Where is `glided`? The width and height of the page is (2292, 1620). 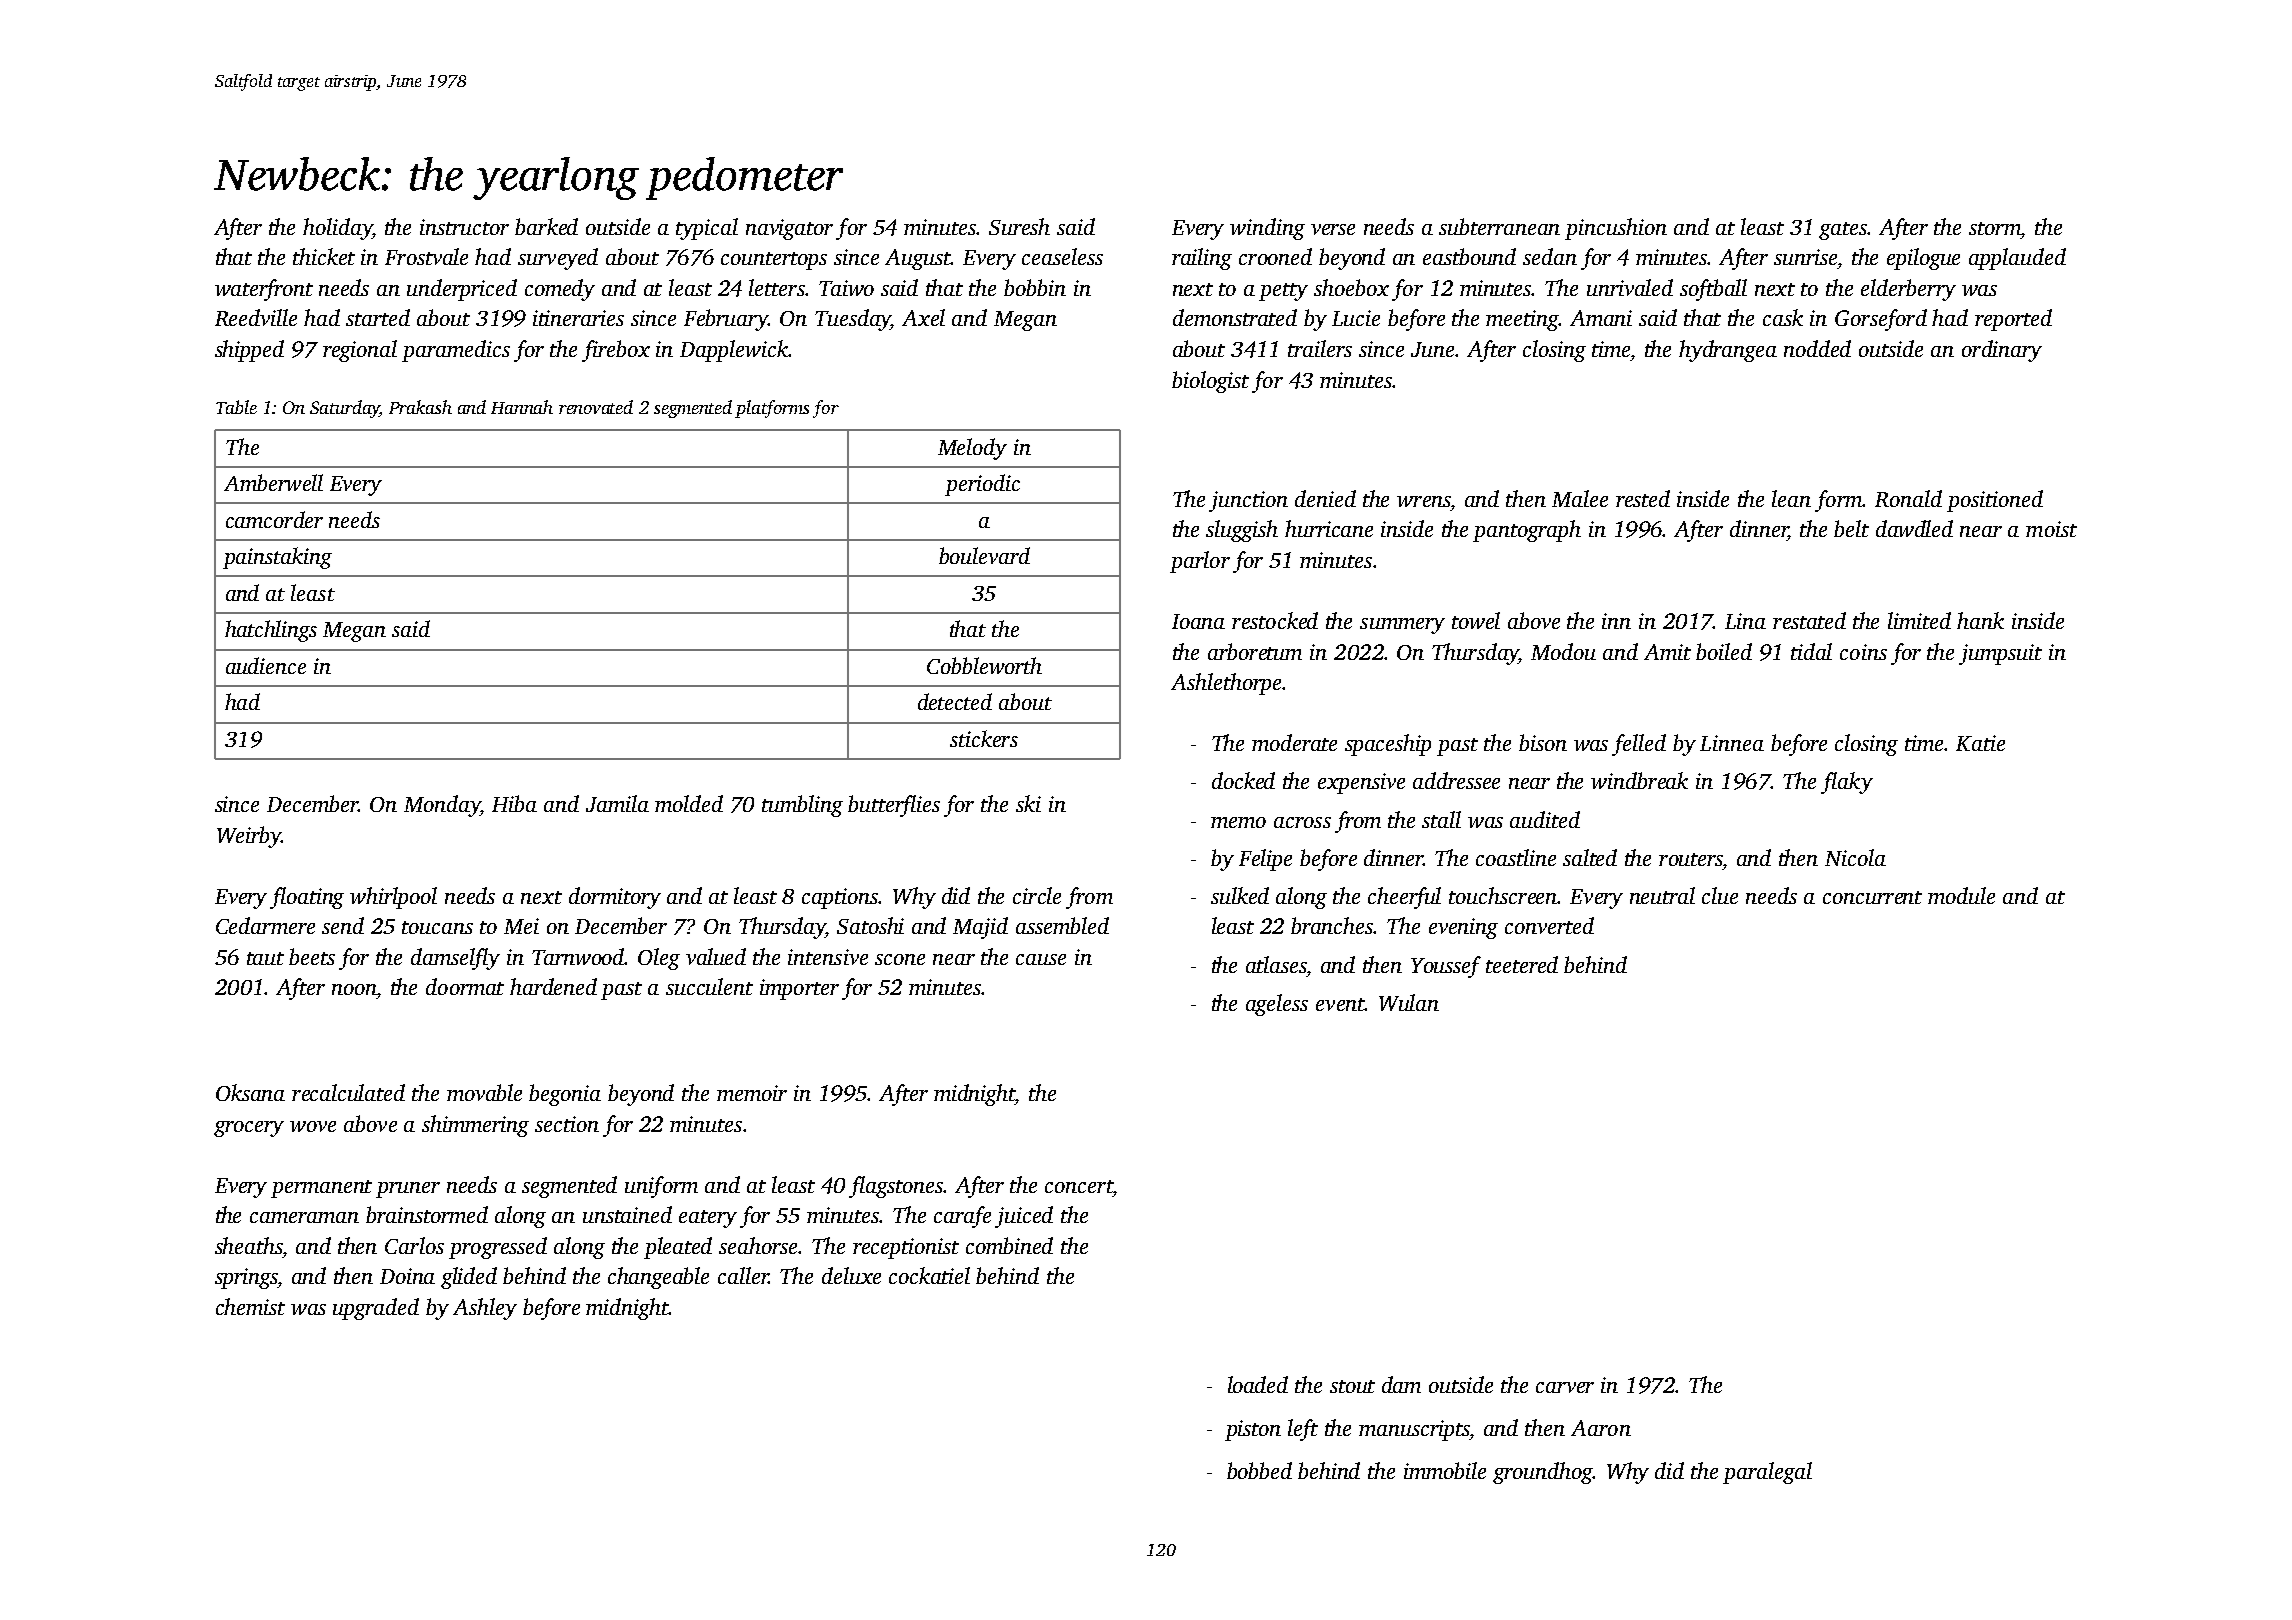
glided is located at coordinates (469, 1278).
